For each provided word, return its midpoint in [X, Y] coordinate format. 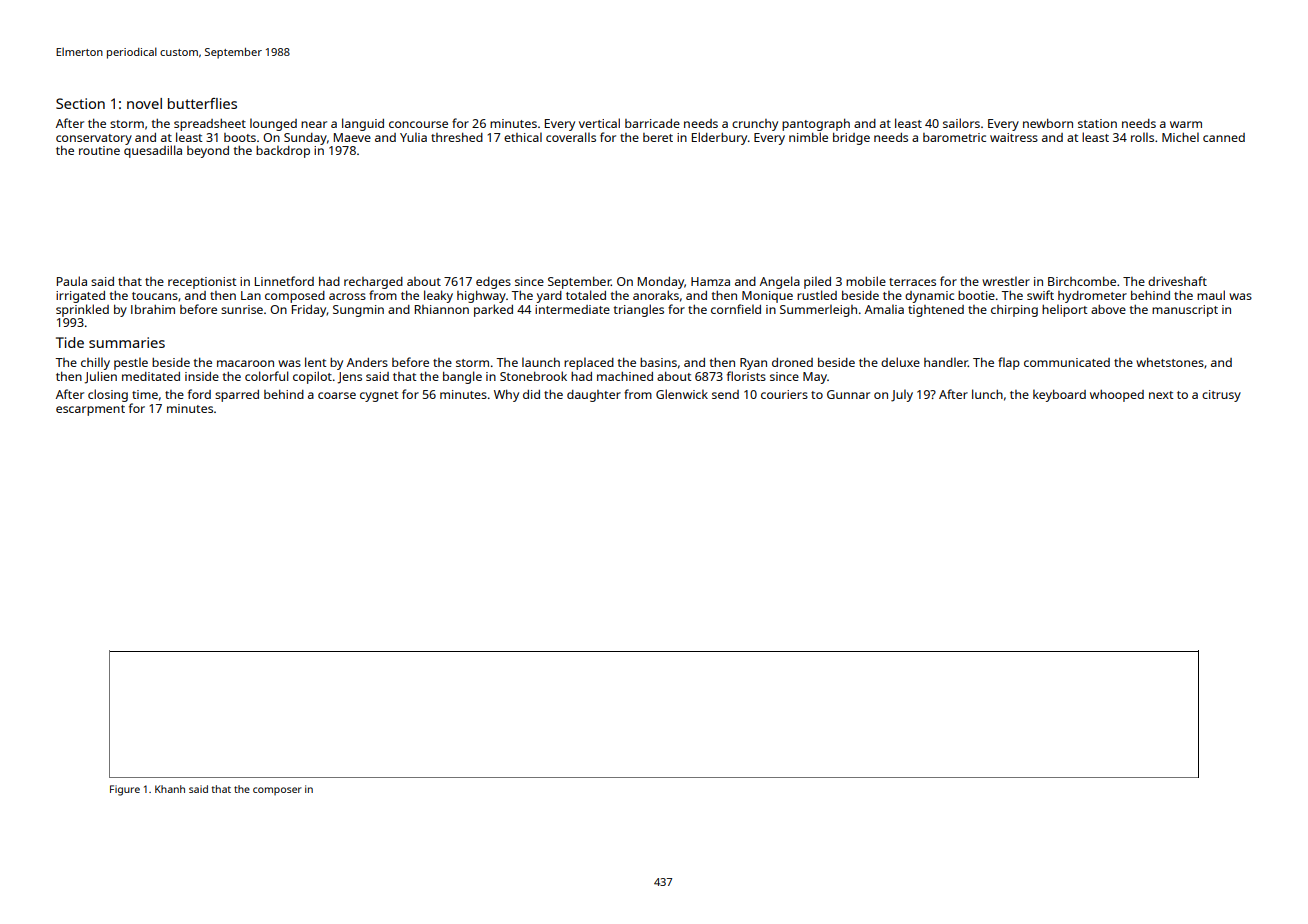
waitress [1014, 137]
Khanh [170, 789]
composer [277, 791]
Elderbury [719, 138]
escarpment [90, 410]
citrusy [1221, 396]
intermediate [572, 309]
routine [99, 150]
